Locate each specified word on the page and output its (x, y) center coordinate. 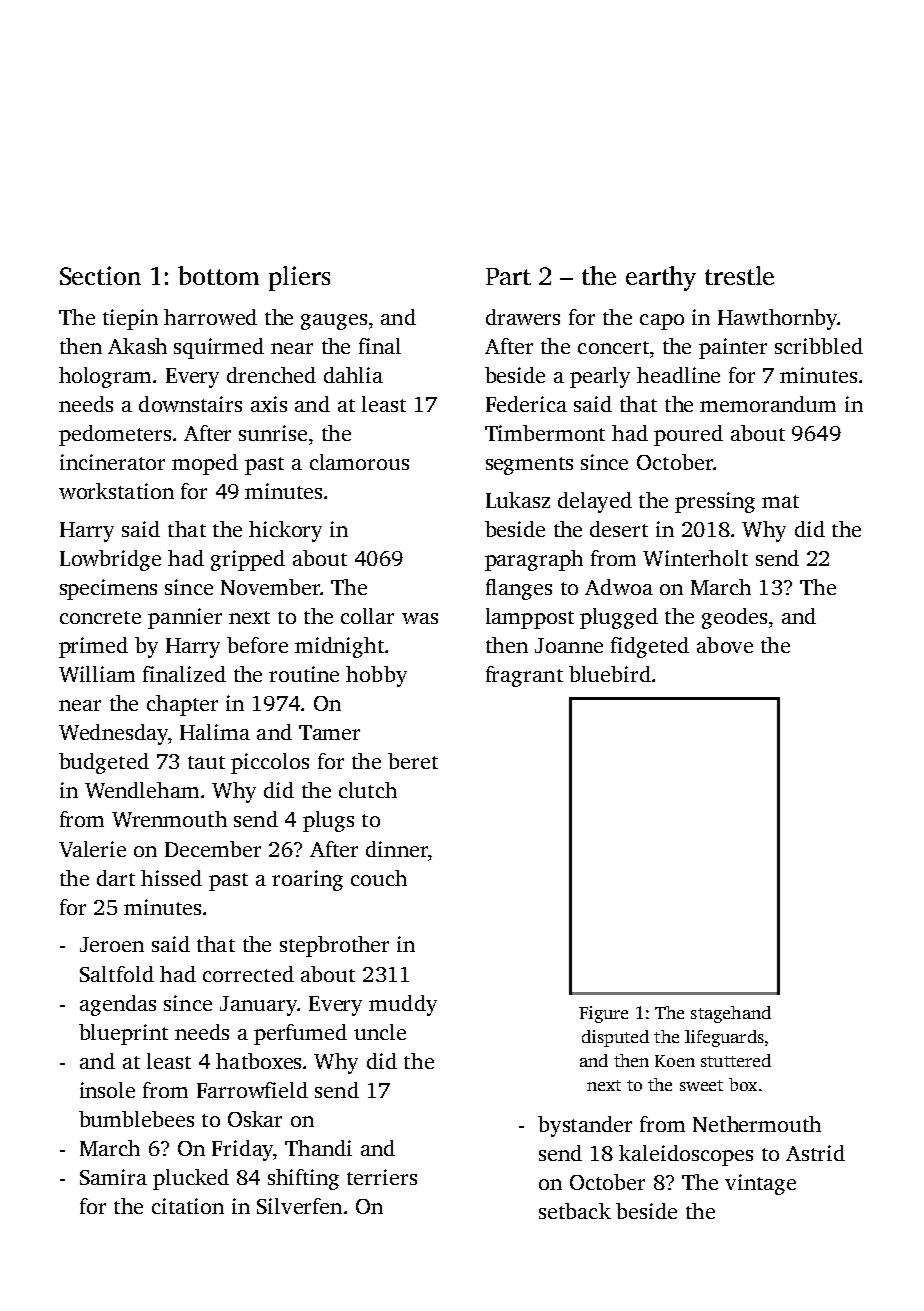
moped (205, 464)
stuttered (736, 1060)
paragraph (534, 560)
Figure (603, 1014)
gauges (334, 322)
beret (413, 761)
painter (733, 348)
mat (780, 501)
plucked (191, 1179)
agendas (118, 1005)
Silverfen (299, 1206)
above (725, 645)
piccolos (270, 763)
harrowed (210, 317)
